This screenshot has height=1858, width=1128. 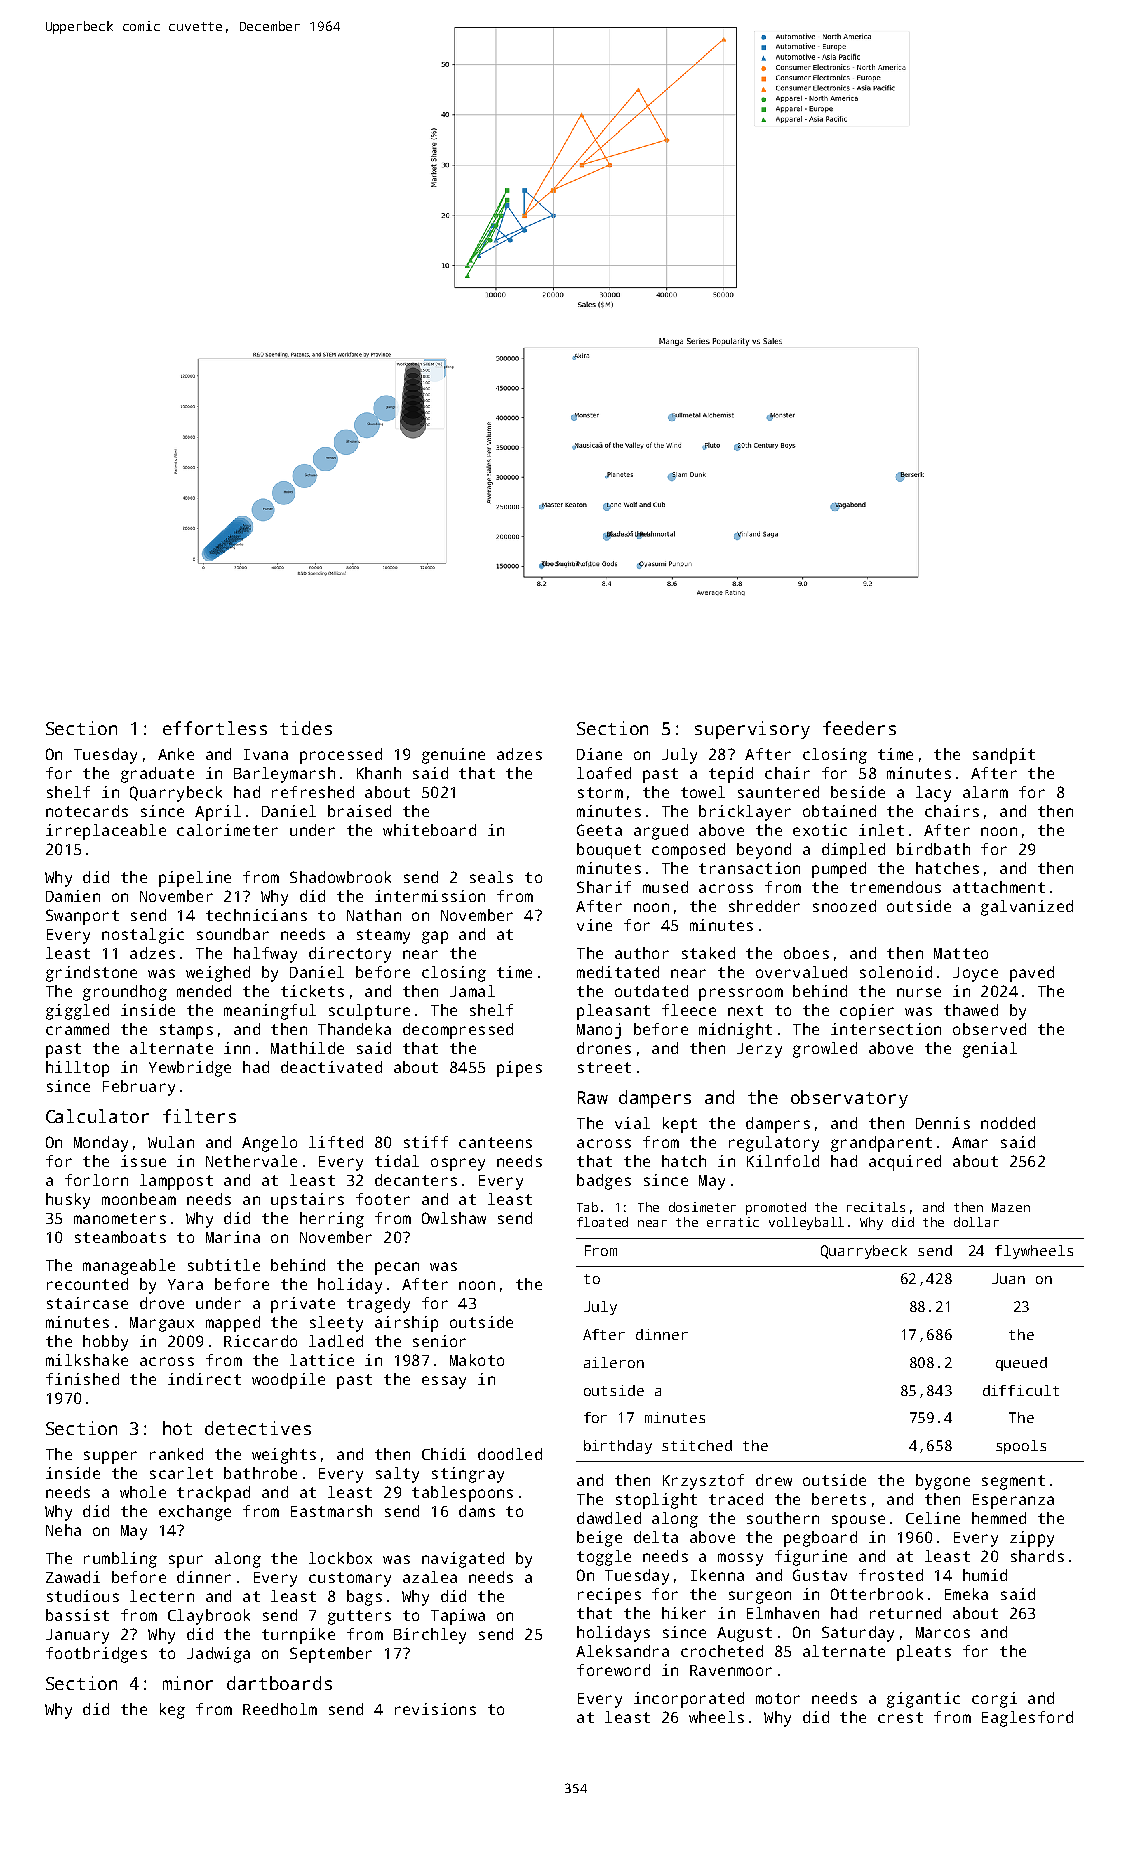 I want to click on spur, so click(x=186, y=1561).
